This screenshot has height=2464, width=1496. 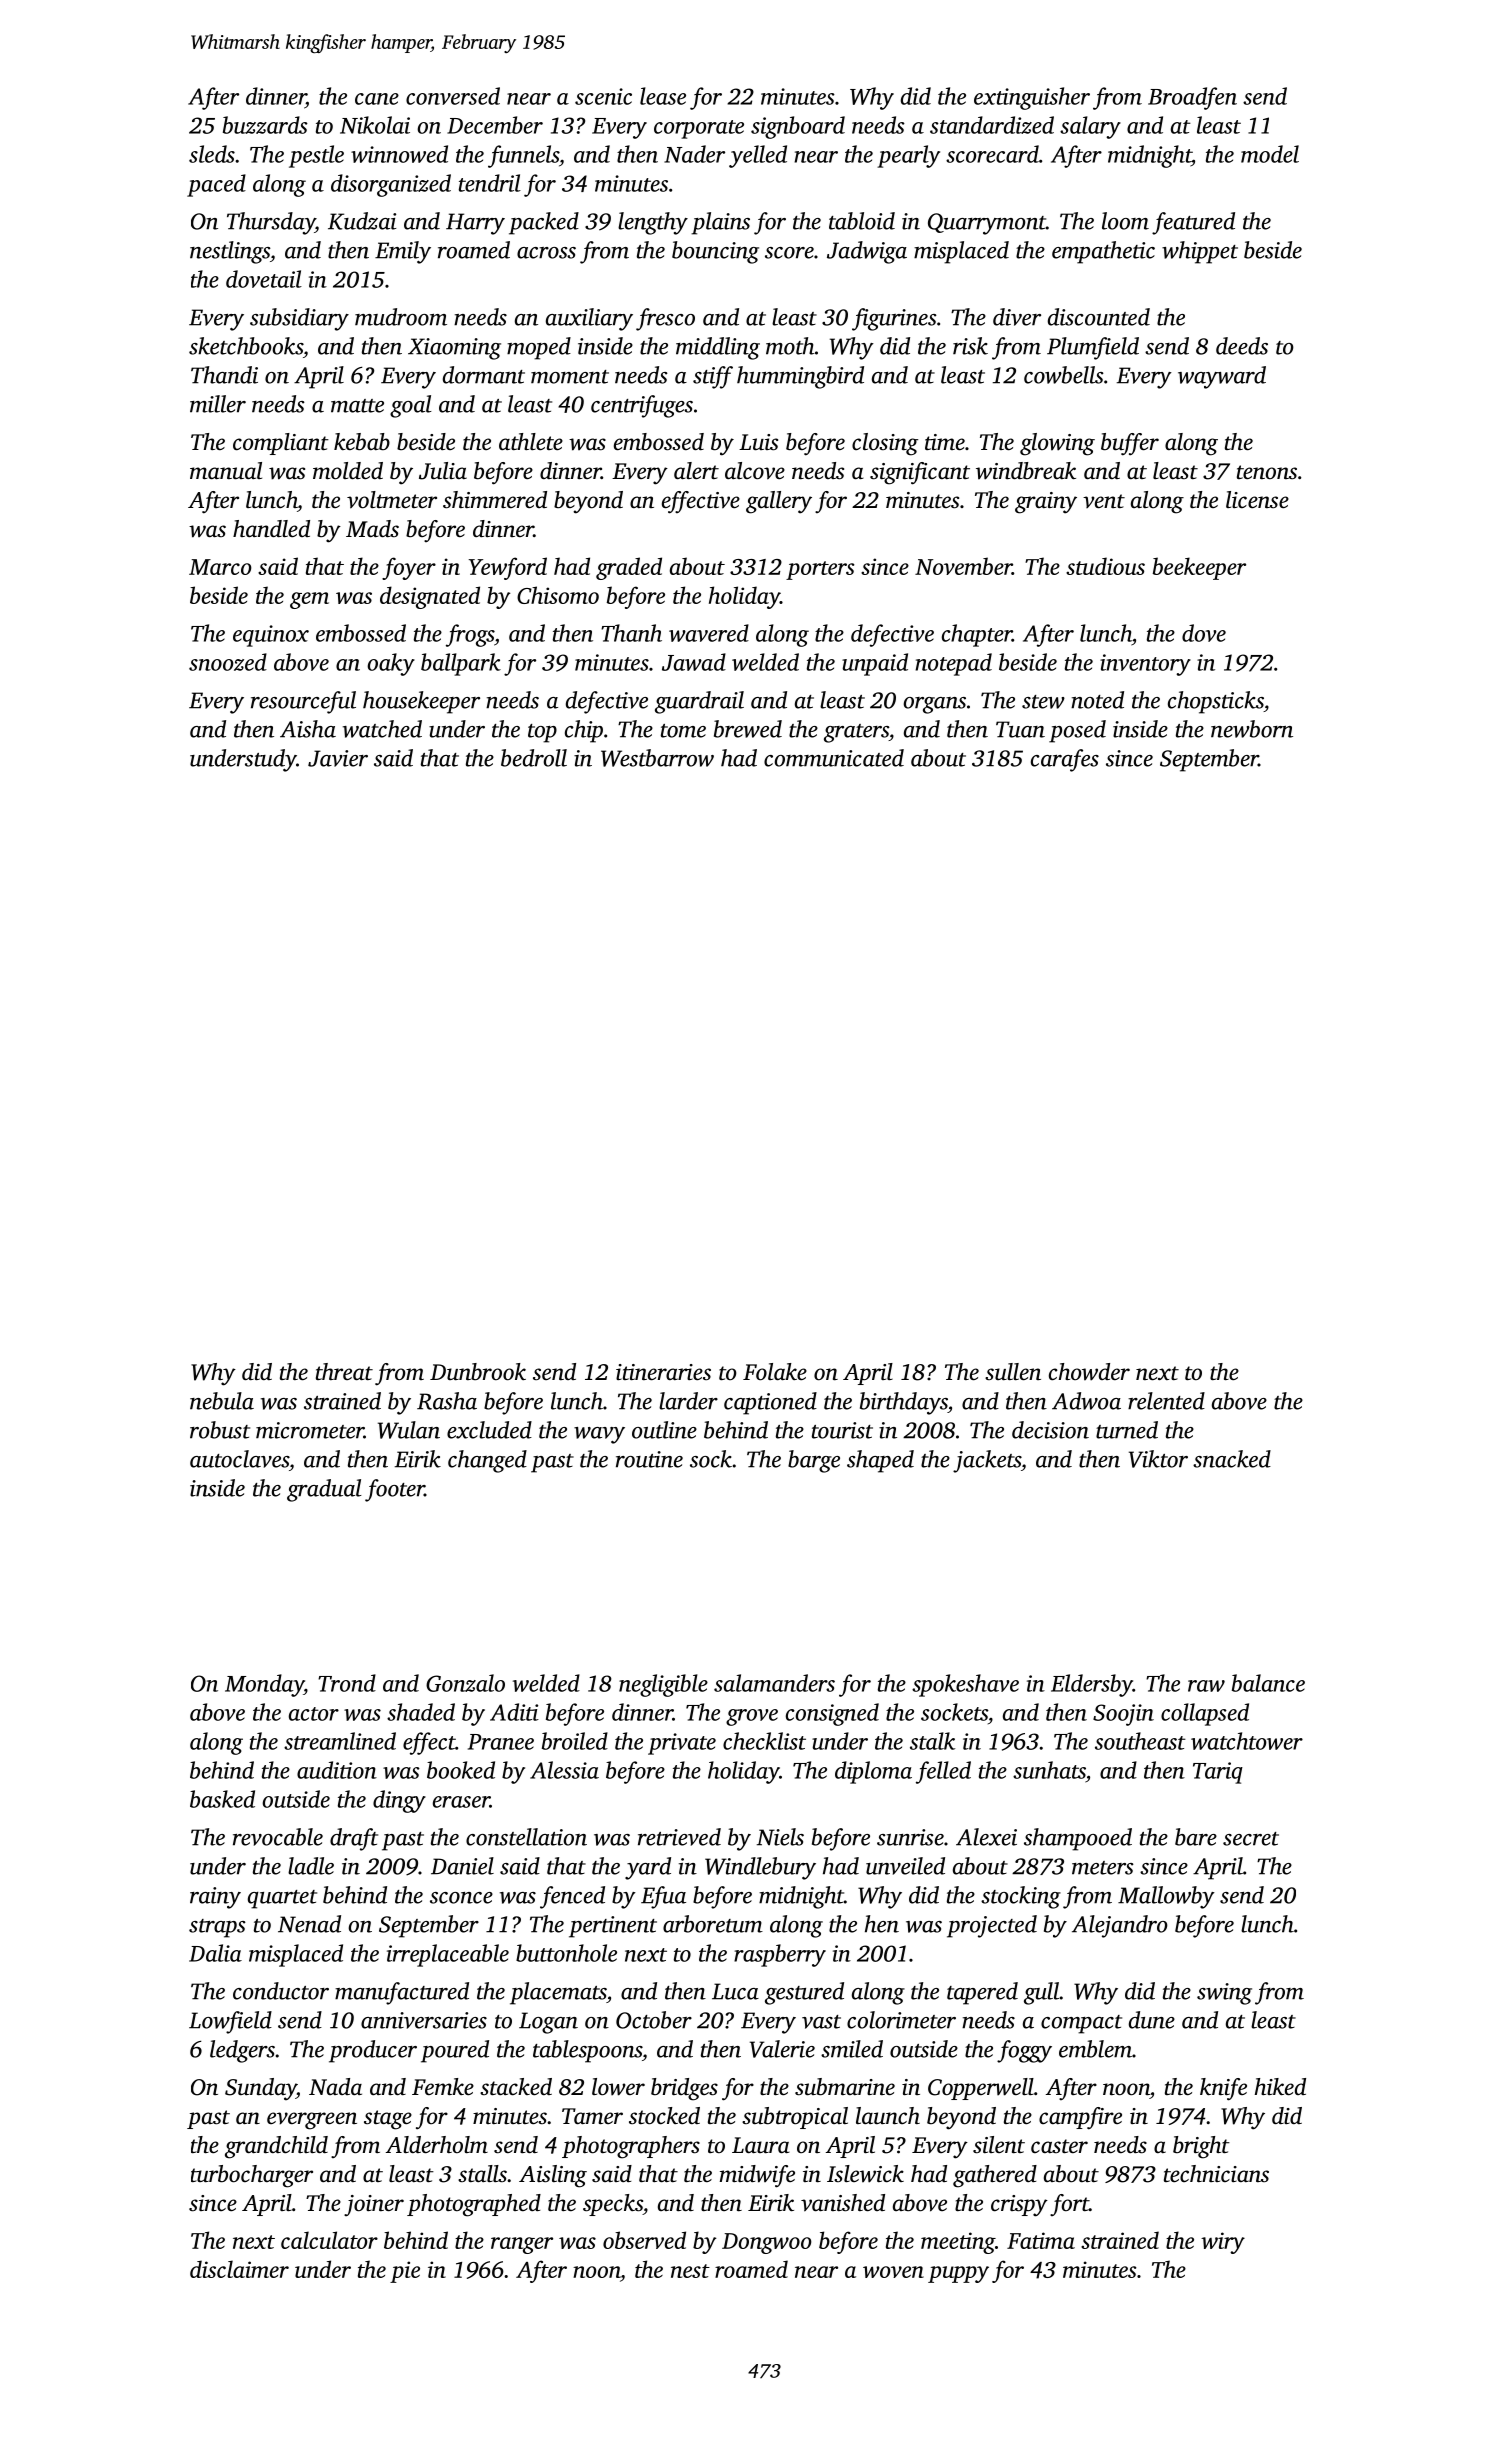 What do you see at coordinates (629, 568) in the screenshot?
I see `graded` at bounding box center [629, 568].
